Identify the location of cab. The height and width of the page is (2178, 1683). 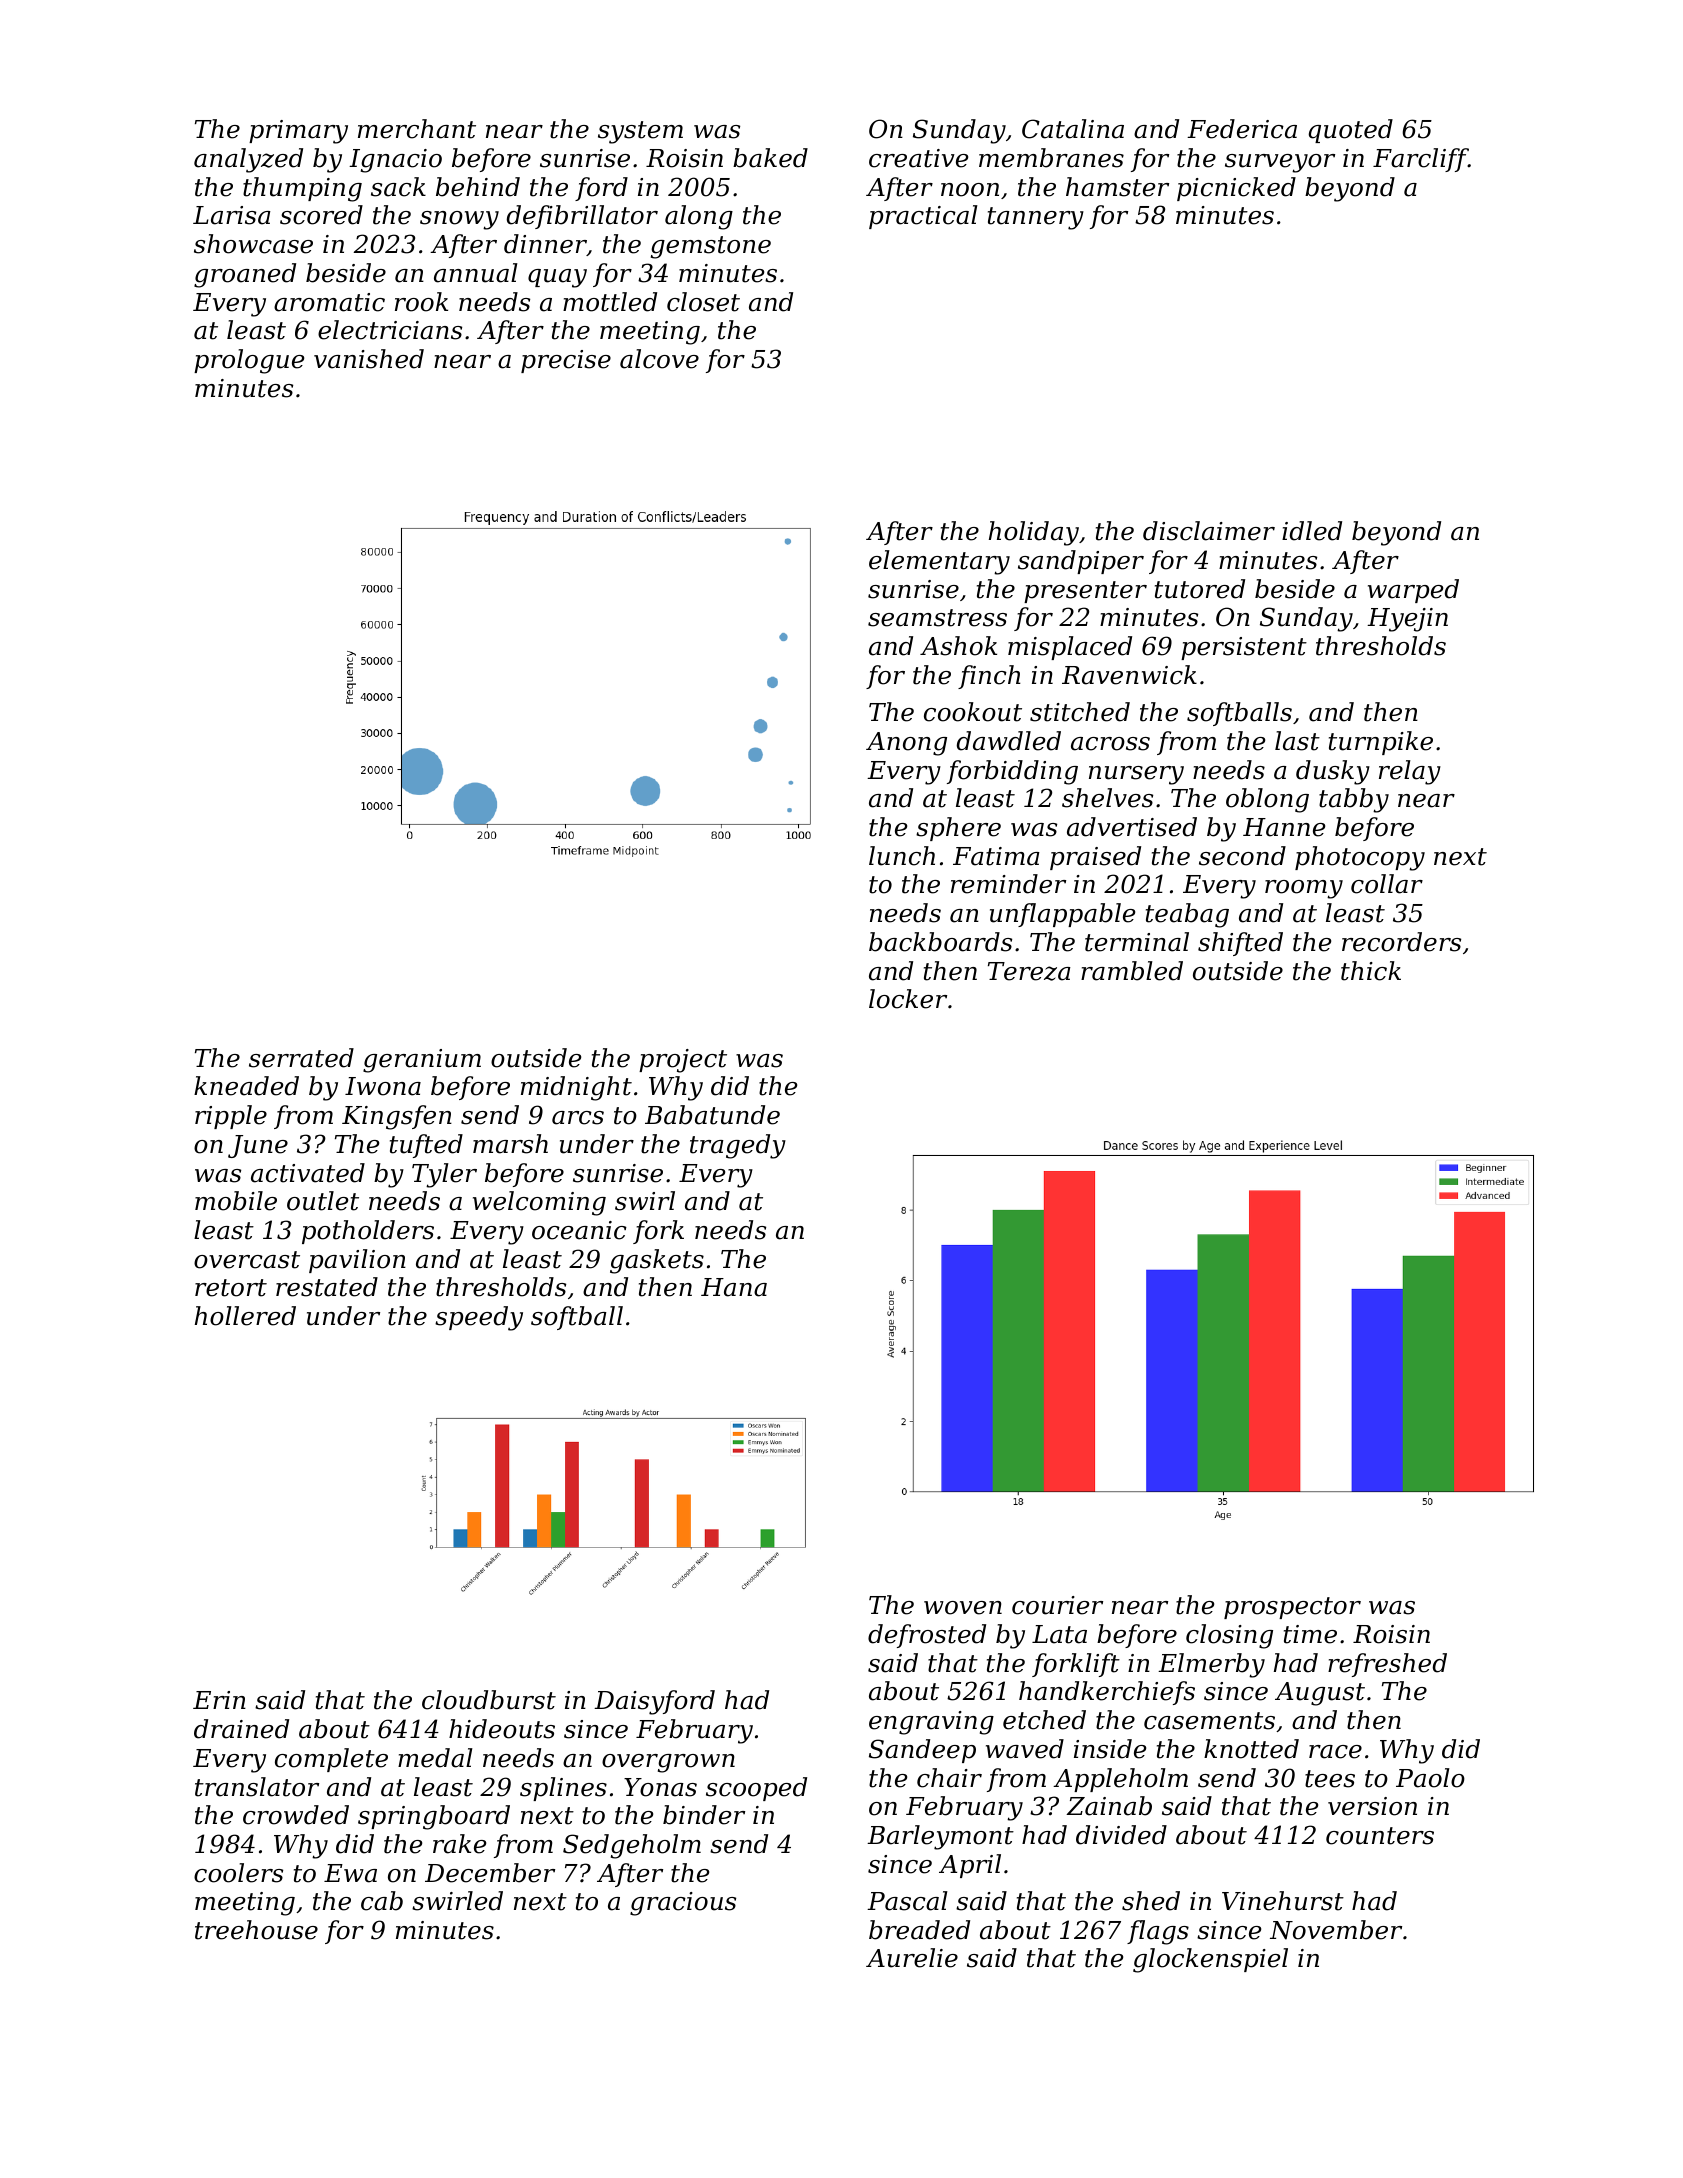
(382, 1901).
